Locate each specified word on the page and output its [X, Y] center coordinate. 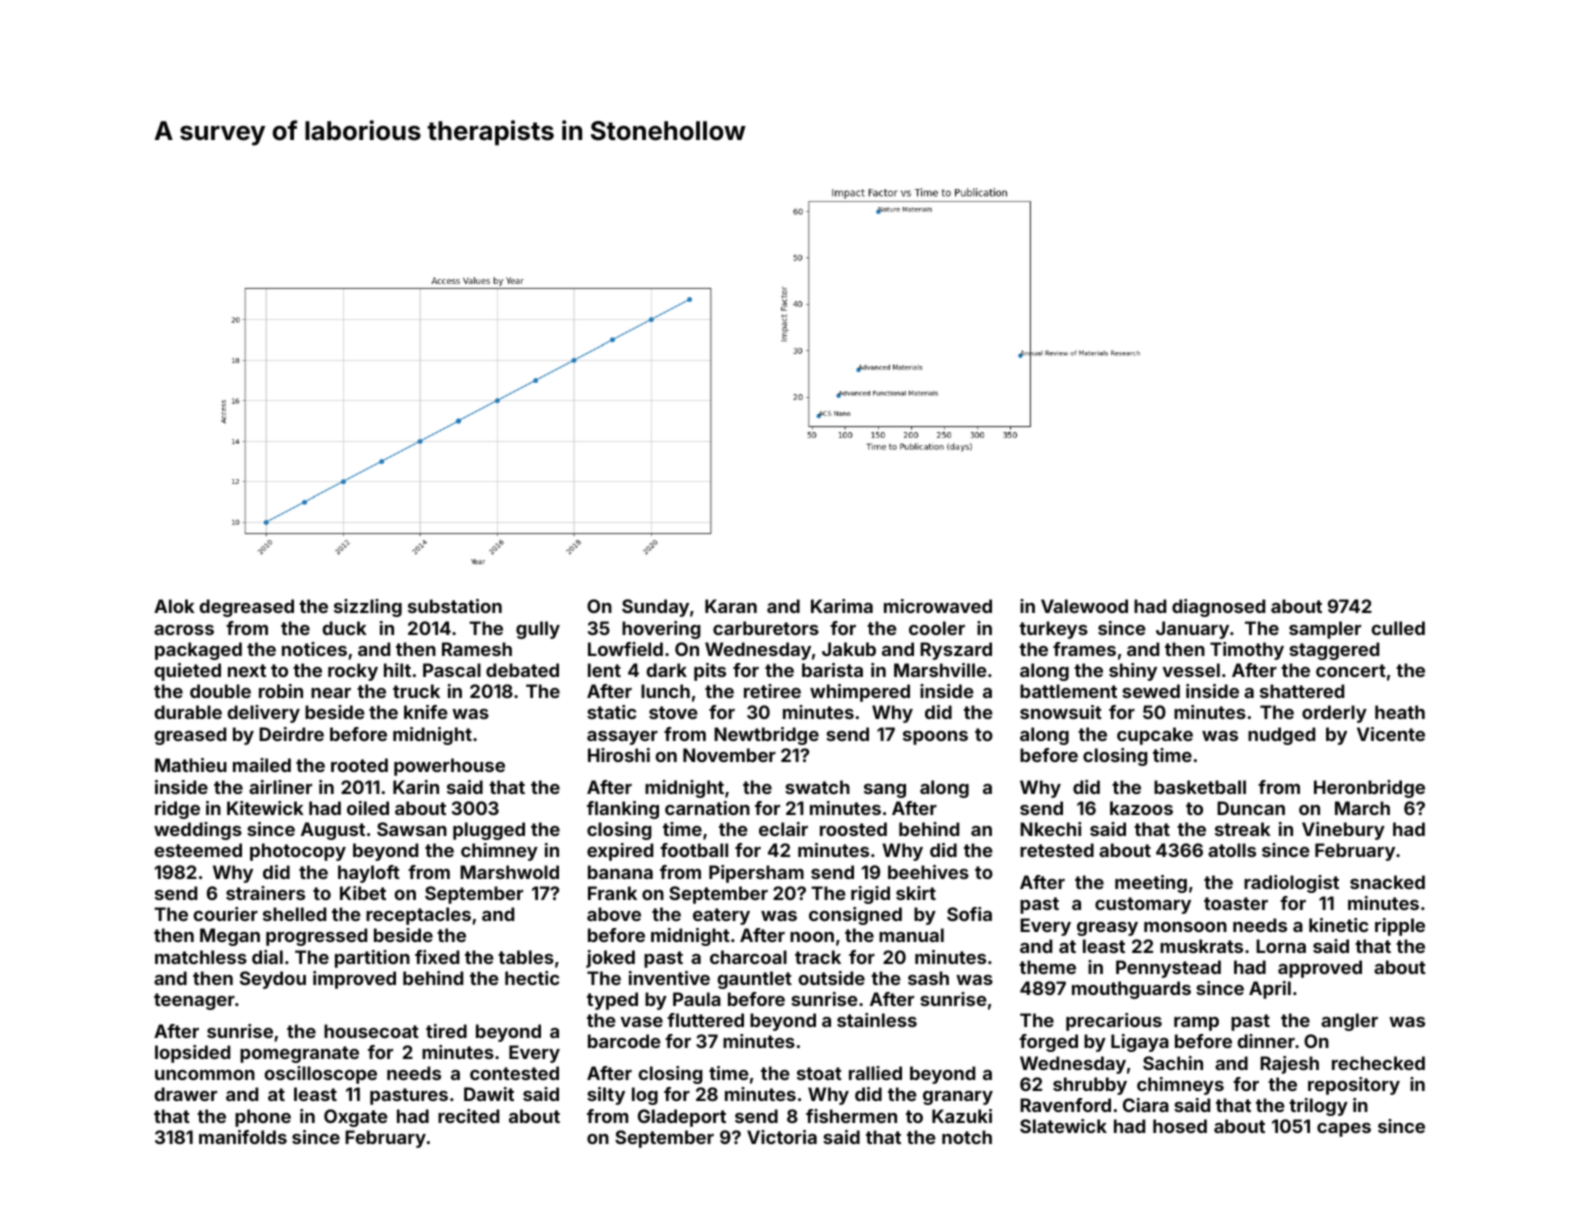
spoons [935, 738]
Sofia [969, 914]
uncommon [205, 1075]
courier [226, 914]
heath [1400, 712]
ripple [1400, 927]
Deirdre [291, 734]
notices [314, 649]
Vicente [1391, 734]
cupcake [1155, 736]
